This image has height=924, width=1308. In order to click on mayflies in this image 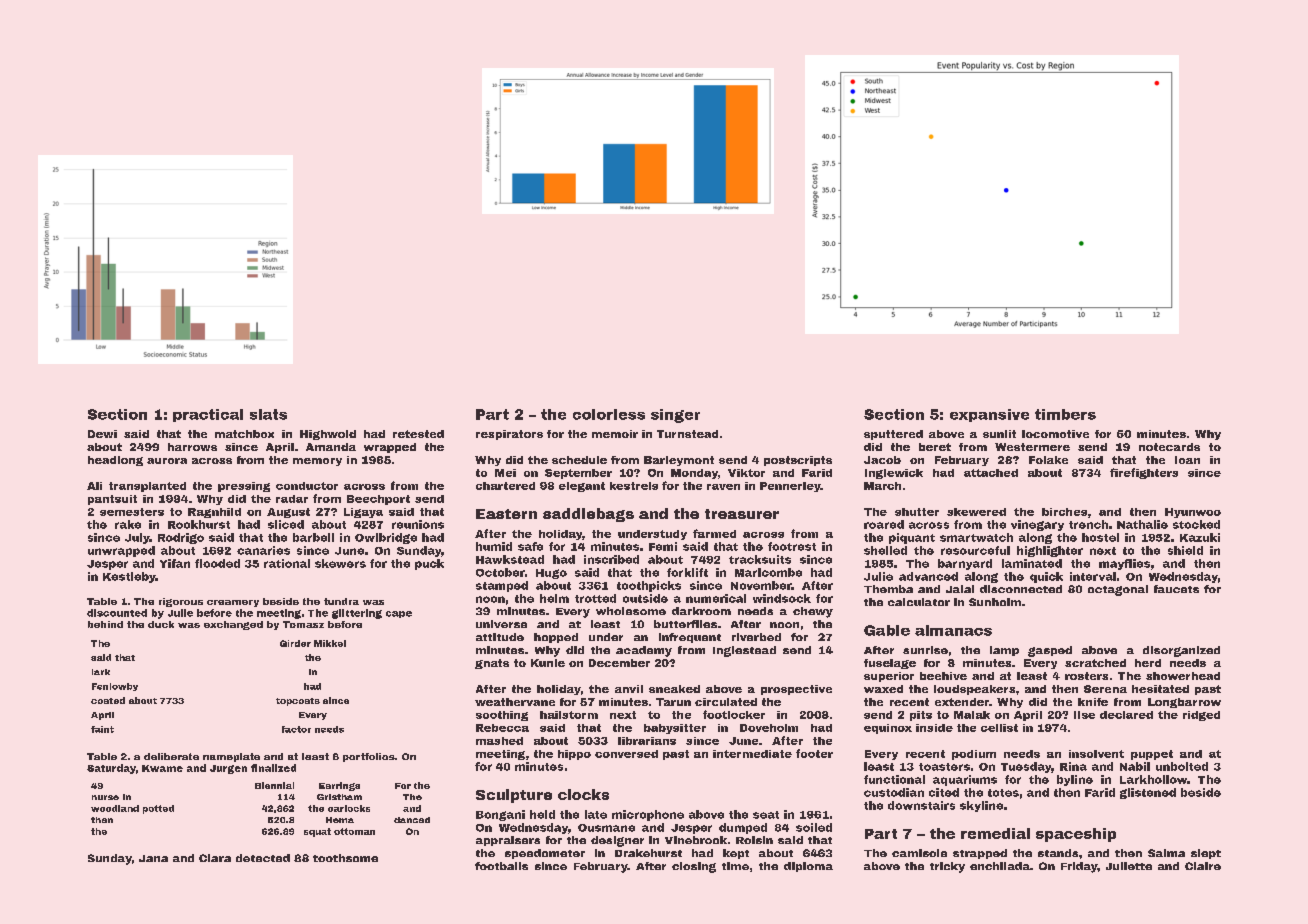, I will do `click(1124, 564)`.
